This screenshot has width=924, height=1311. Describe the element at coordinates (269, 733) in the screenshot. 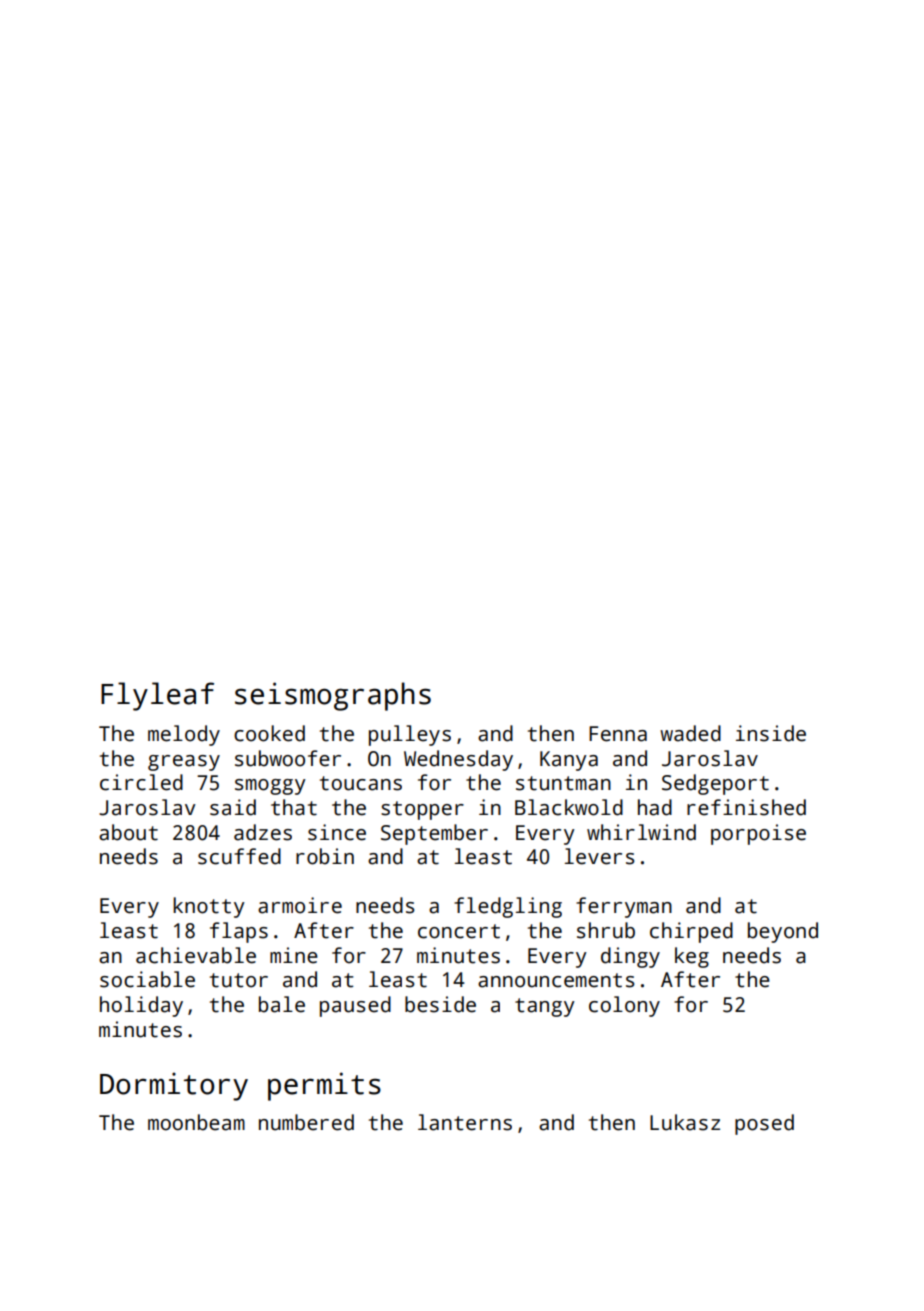

I see `cooked` at that location.
